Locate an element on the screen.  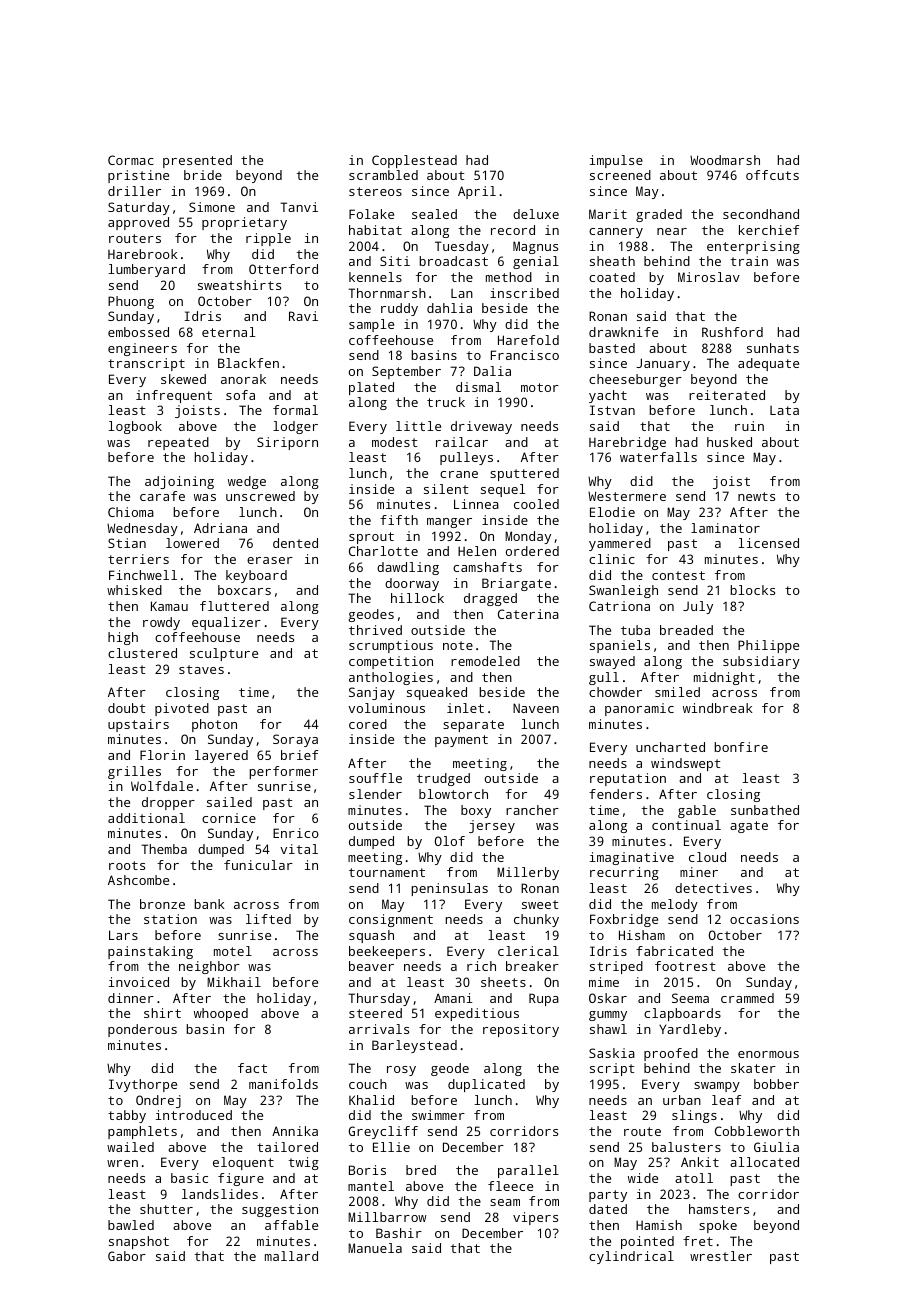
Wednesday is located at coordinates (142, 529).
